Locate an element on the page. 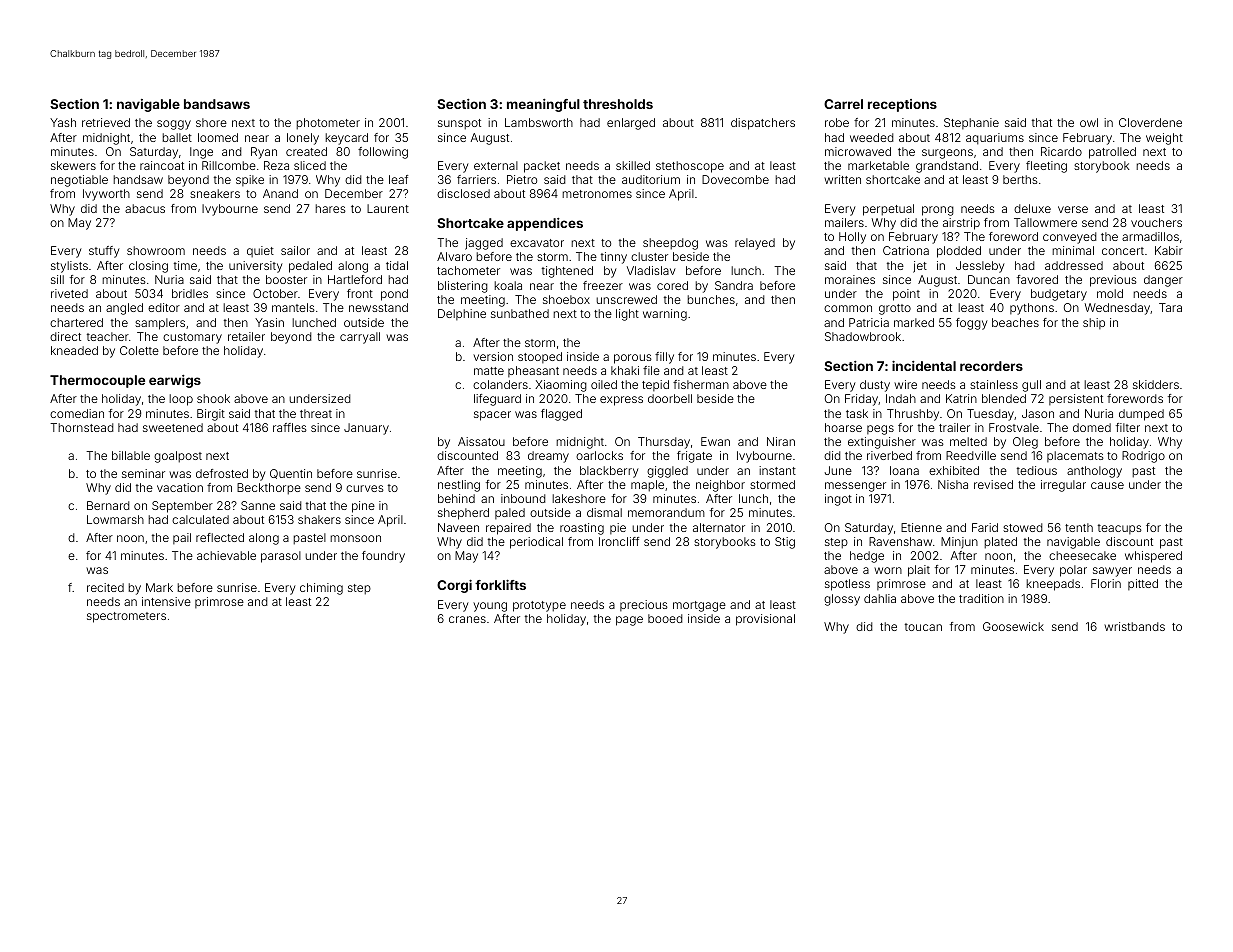  microwaved is located at coordinates (858, 151).
